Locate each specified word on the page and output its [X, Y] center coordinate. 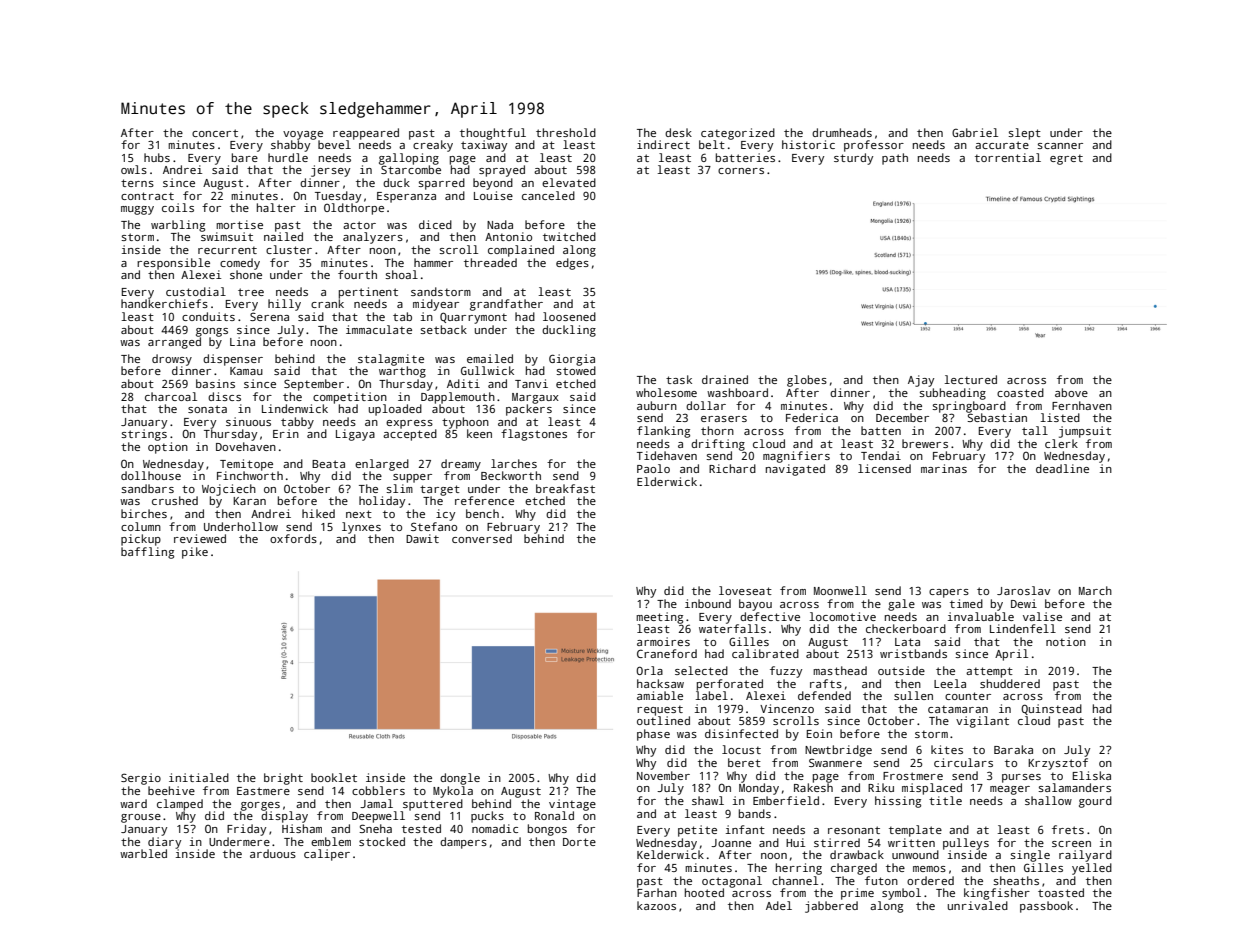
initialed [199, 777]
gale [901, 605]
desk [678, 132]
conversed [482, 538]
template [915, 831]
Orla [649, 670]
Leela [950, 683]
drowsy [172, 360]
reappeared [366, 134]
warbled [143, 853]
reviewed [200, 538]
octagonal [732, 882]
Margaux [535, 398]
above [1071, 392]
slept [1024, 134]
